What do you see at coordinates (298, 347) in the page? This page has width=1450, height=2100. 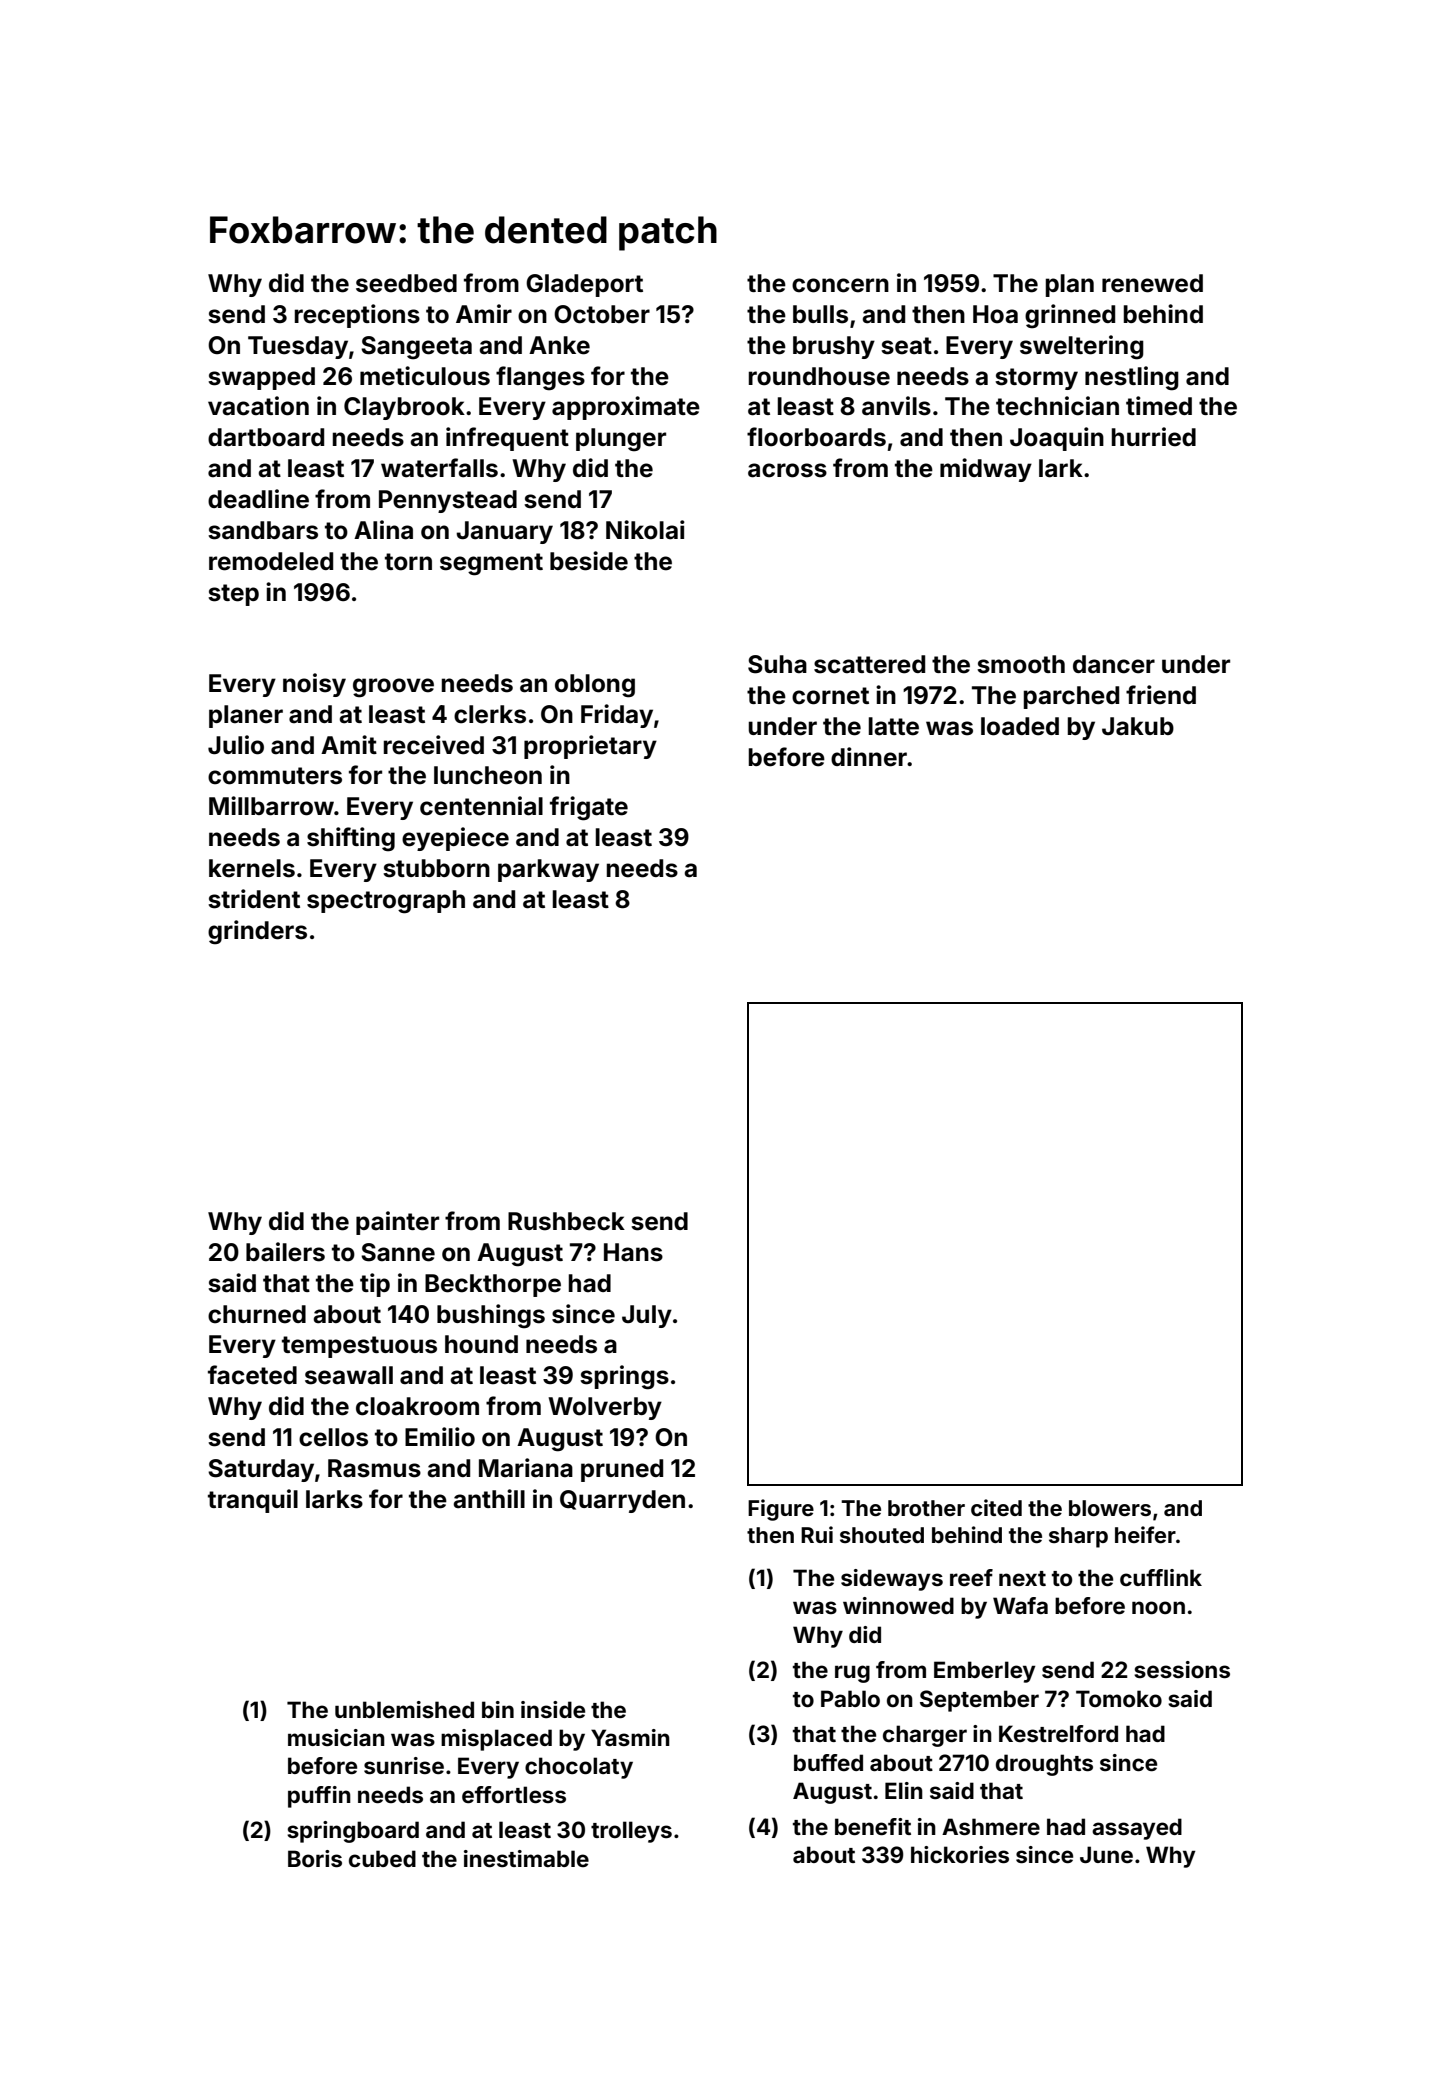 I see `Tuesday` at bounding box center [298, 347].
